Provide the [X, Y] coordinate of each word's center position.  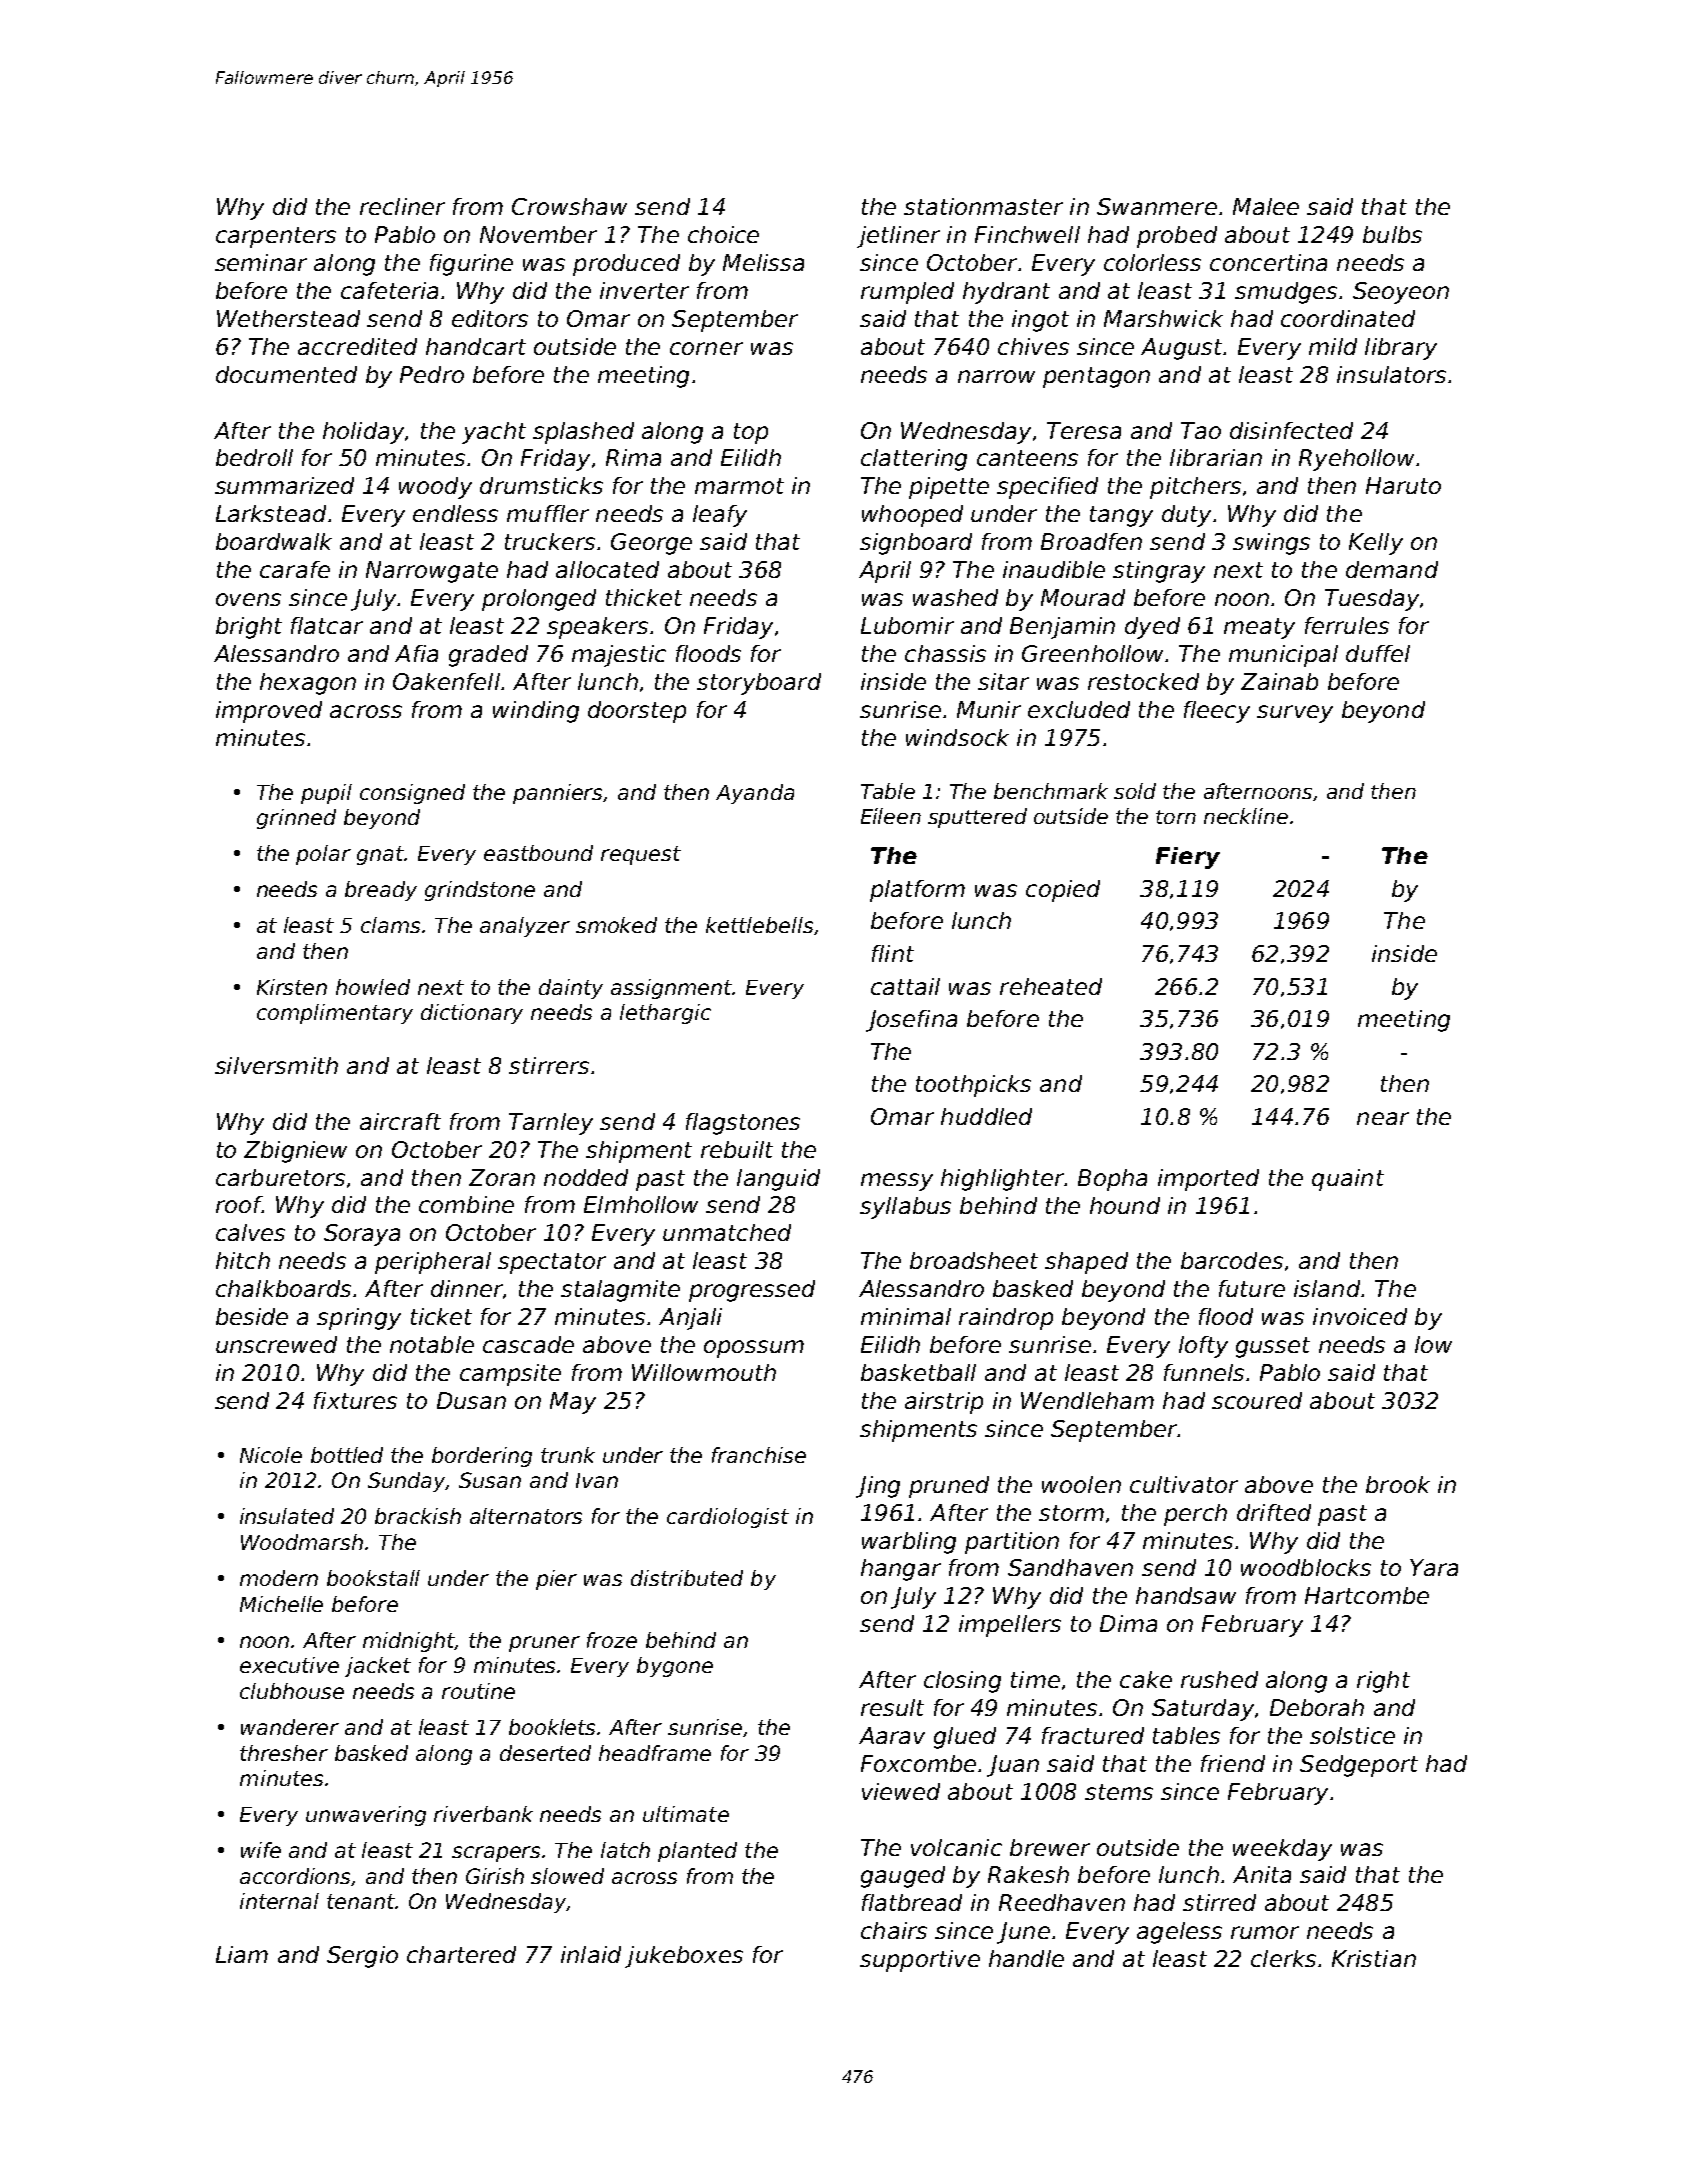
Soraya [362, 1235]
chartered [461, 1954]
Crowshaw [569, 206]
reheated [1051, 986]
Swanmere [1157, 206]
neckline [1246, 816]
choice [723, 234]
